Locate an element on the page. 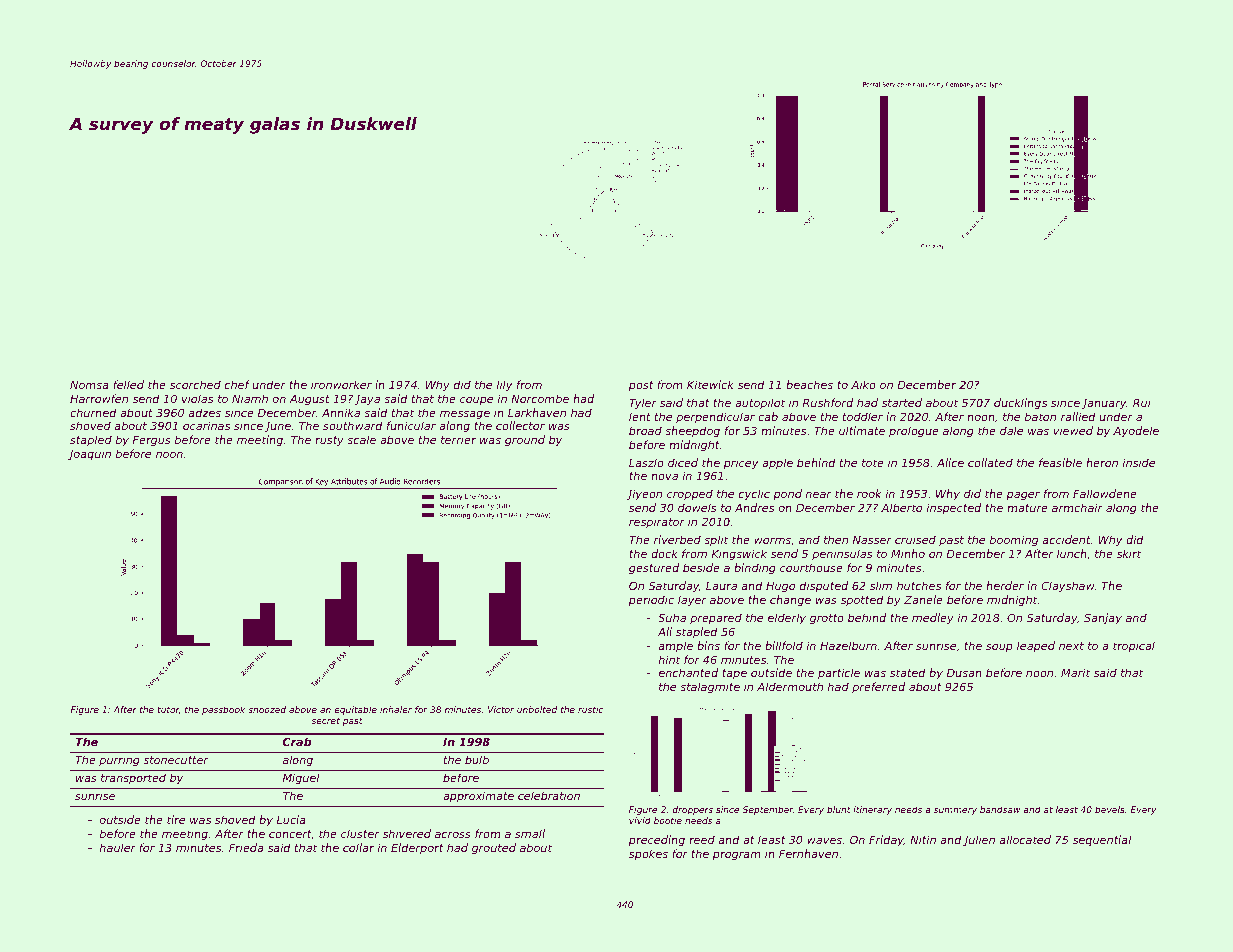 The image size is (1233, 952). gestured is located at coordinates (654, 569).
